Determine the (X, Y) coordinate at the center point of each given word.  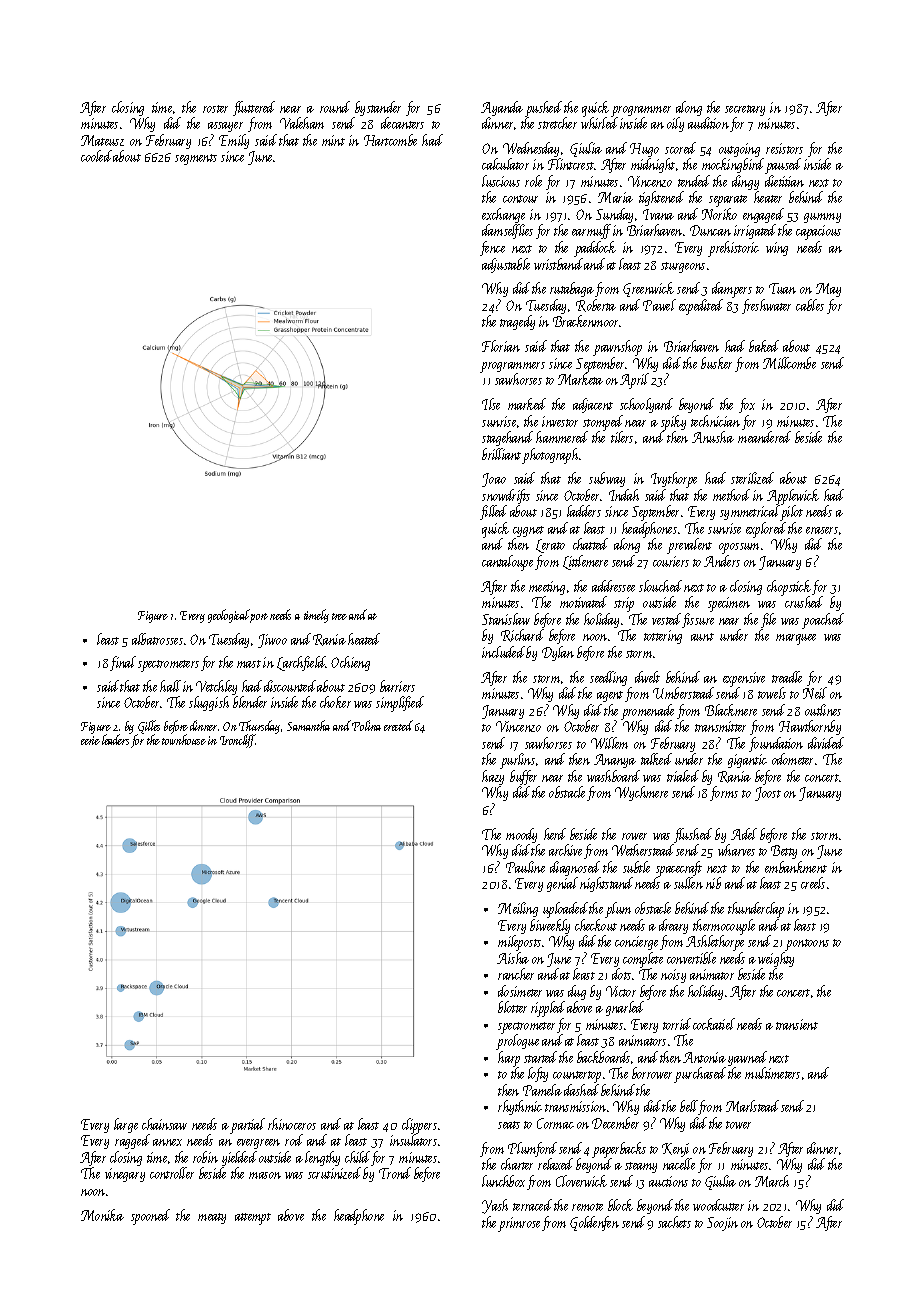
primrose (519, 1224)
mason (265, 1175)
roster (215, 109)
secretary (745, 110)
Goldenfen (594, 1223)
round (335, 107)
